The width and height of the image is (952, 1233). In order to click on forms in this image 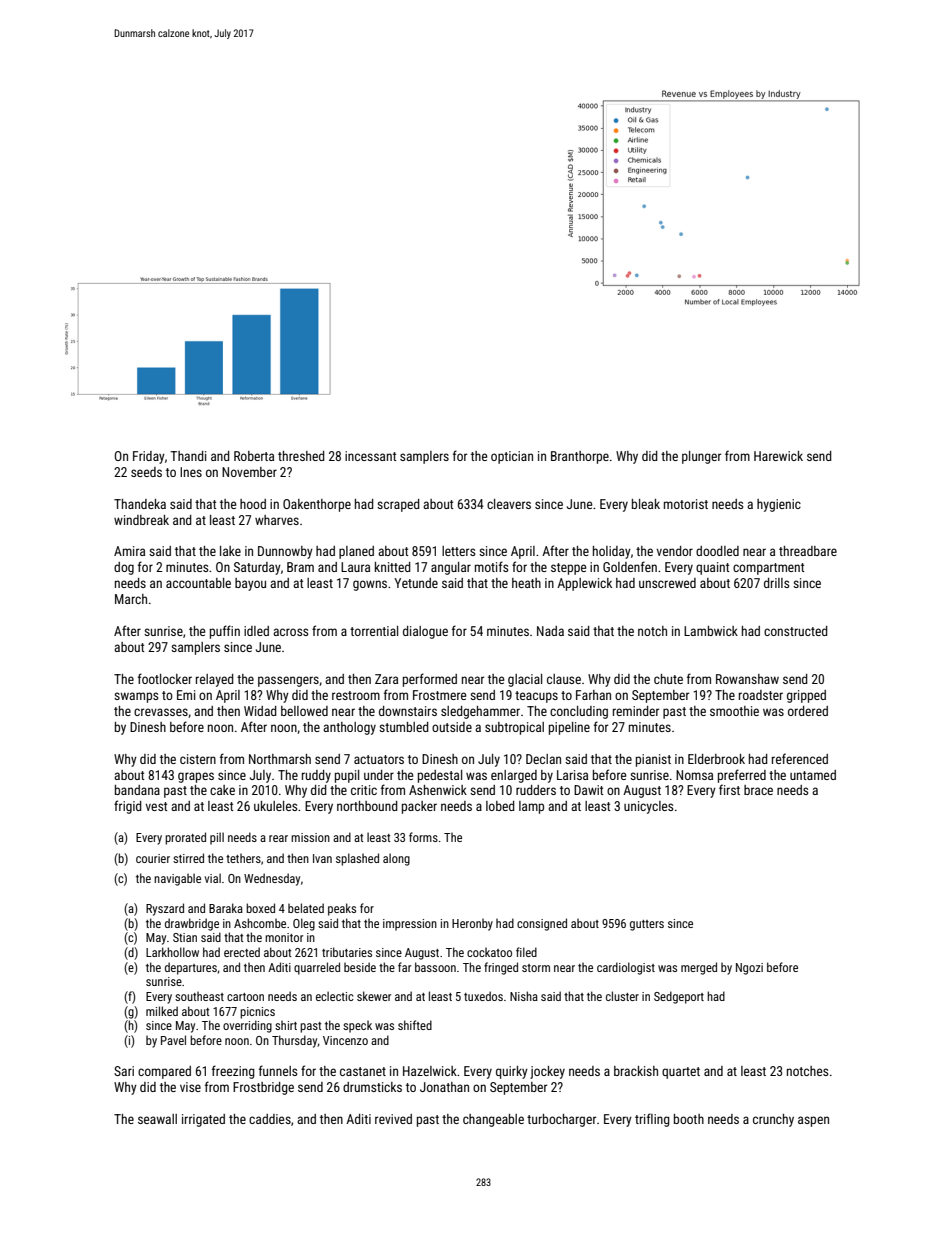, I will do `click(423, 837)`.
